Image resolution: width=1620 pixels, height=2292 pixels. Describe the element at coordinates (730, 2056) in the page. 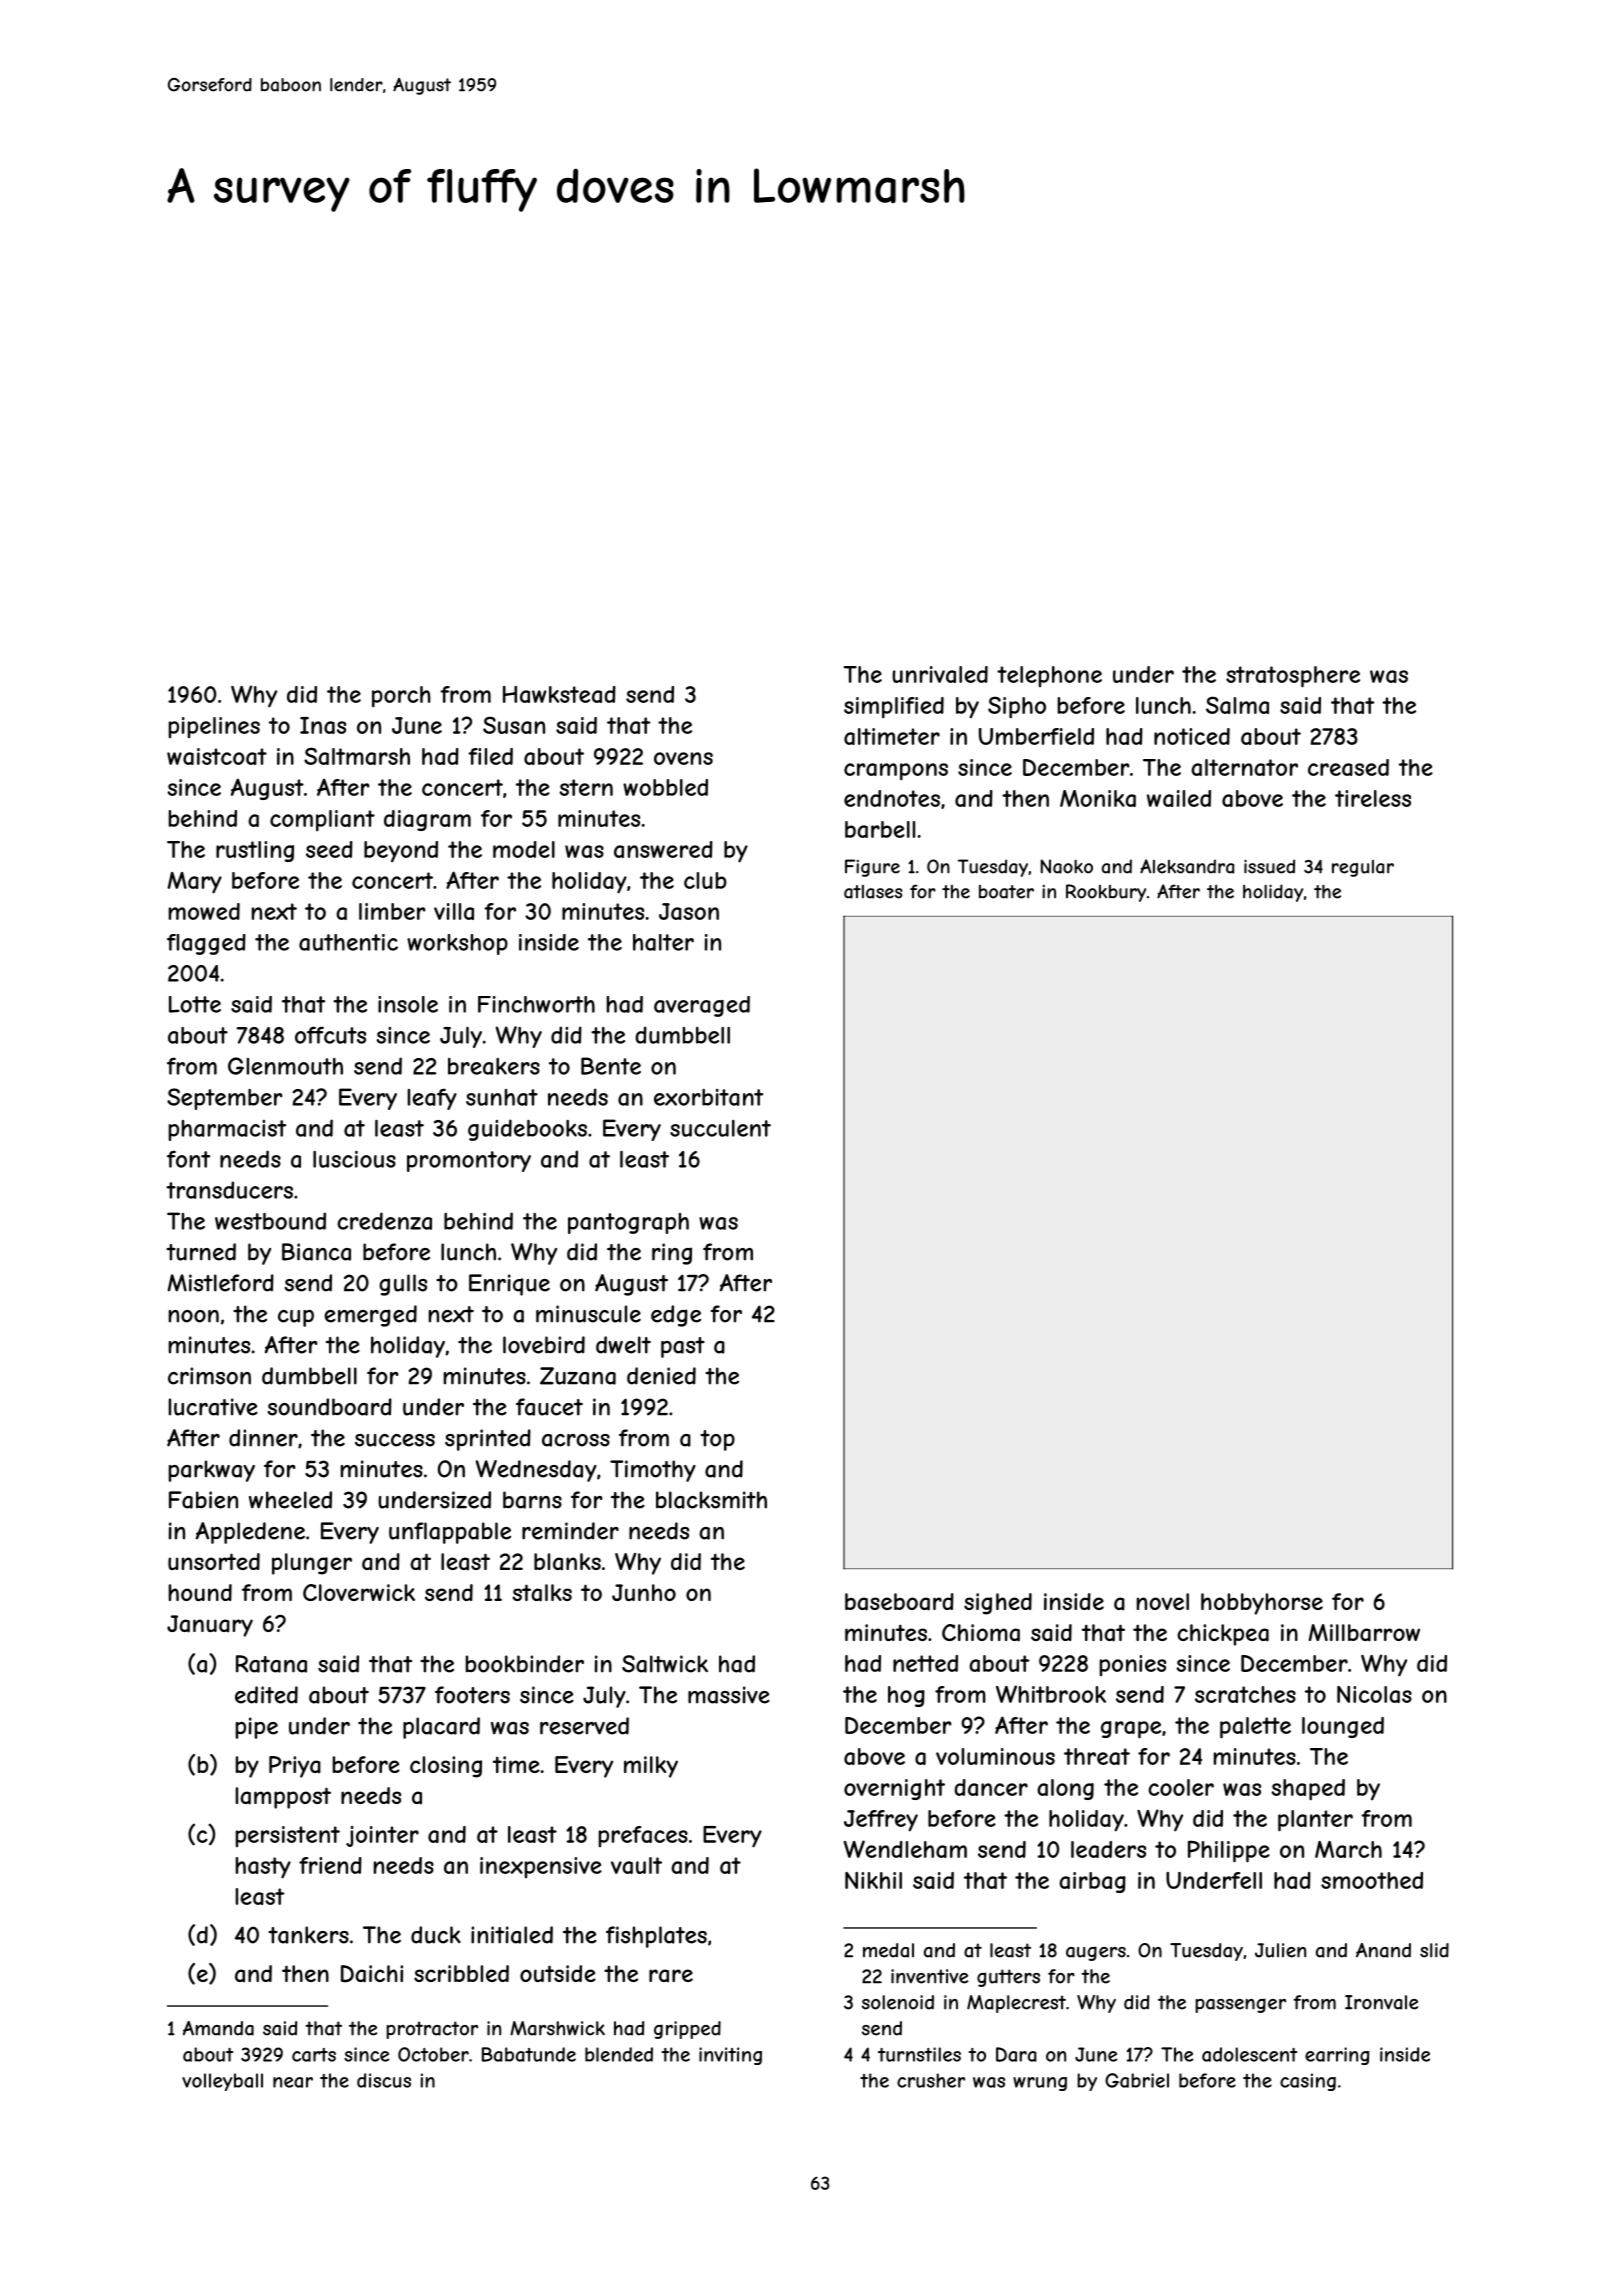

I see `inviting` at that location.
